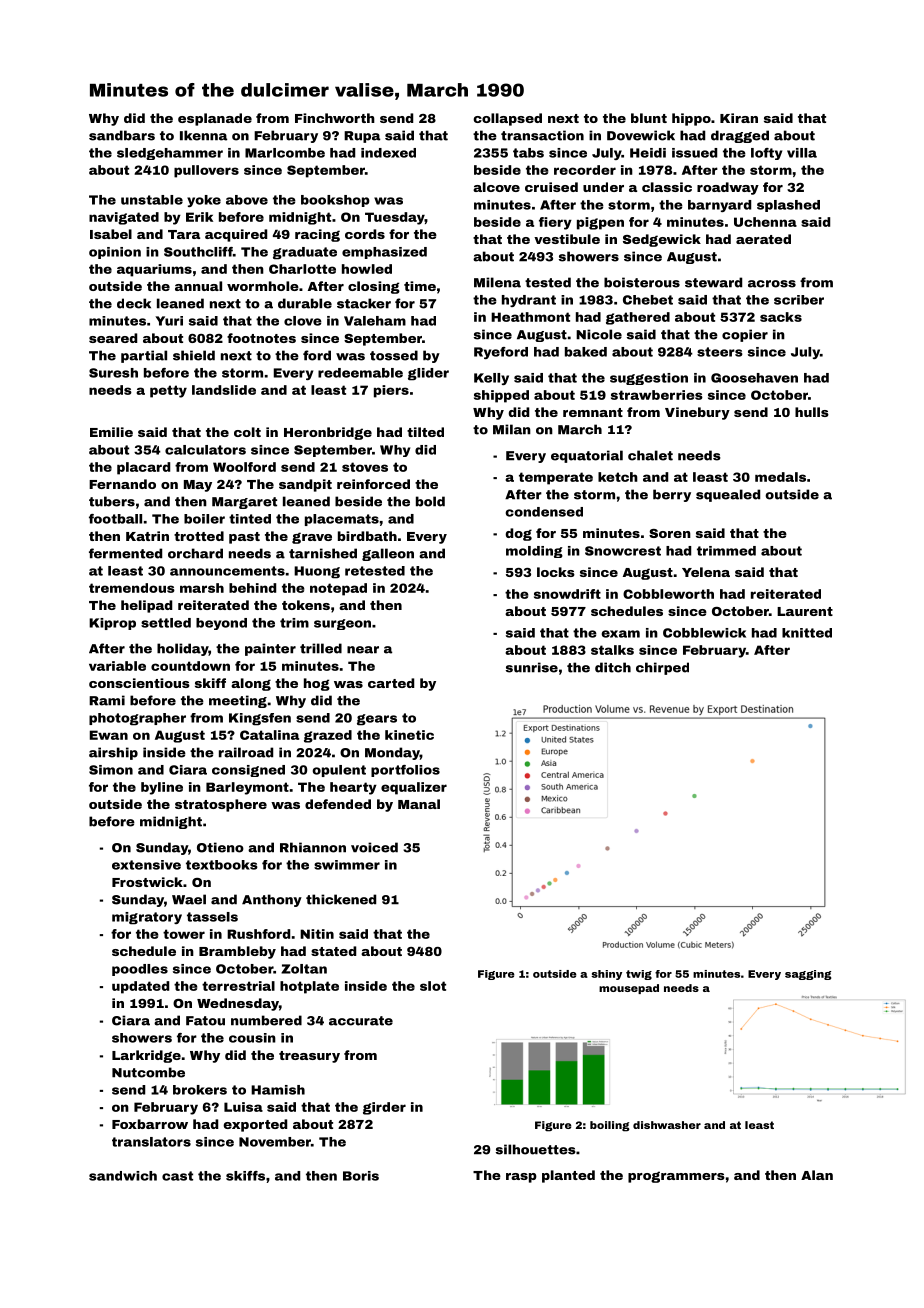  What do you see at coordinates (639, 975) in the document?
I see `twig` at bounding box center [639, 975].
